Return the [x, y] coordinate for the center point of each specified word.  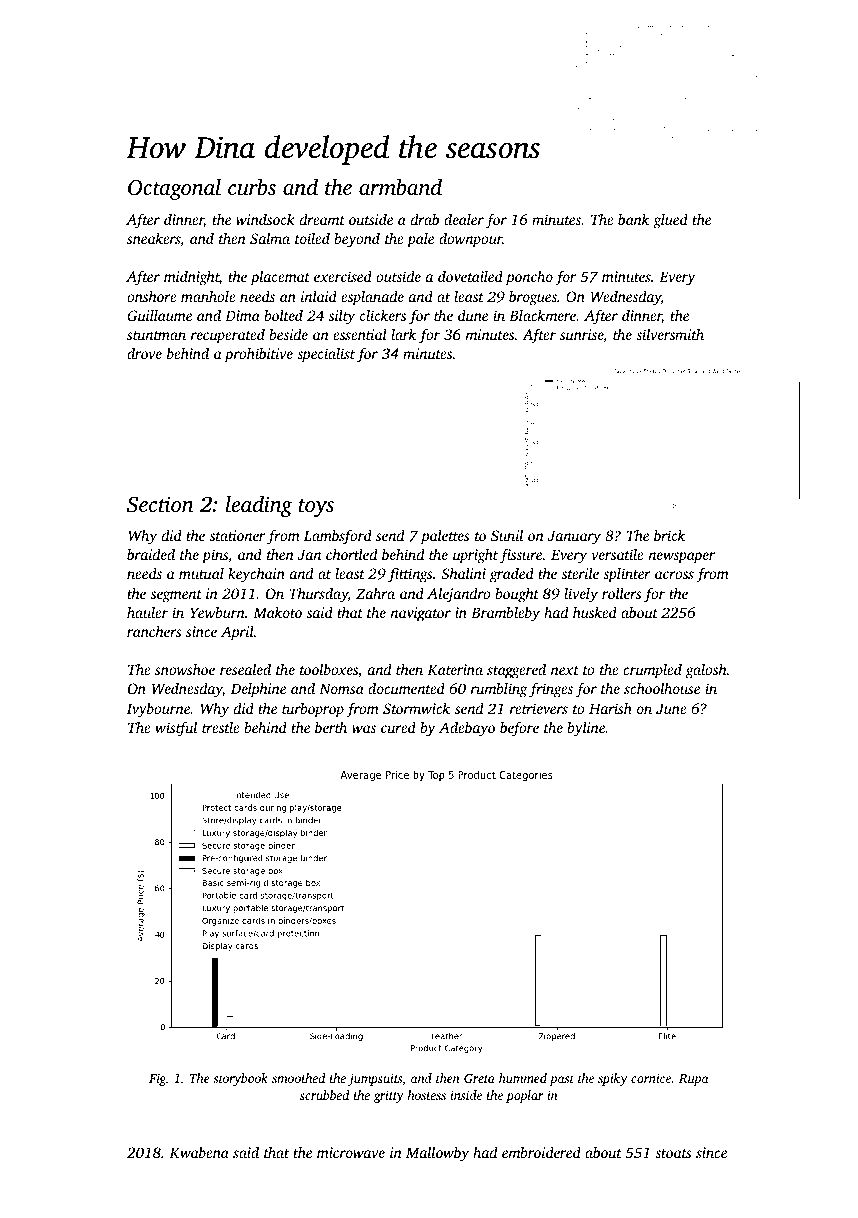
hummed [523, 1078]
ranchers [154, 631]
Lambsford [338, 537]
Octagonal [174, 189]
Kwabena [199, 1152]
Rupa [694, 1080]
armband [400, 186]
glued [670, 221]
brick [669, 535]
